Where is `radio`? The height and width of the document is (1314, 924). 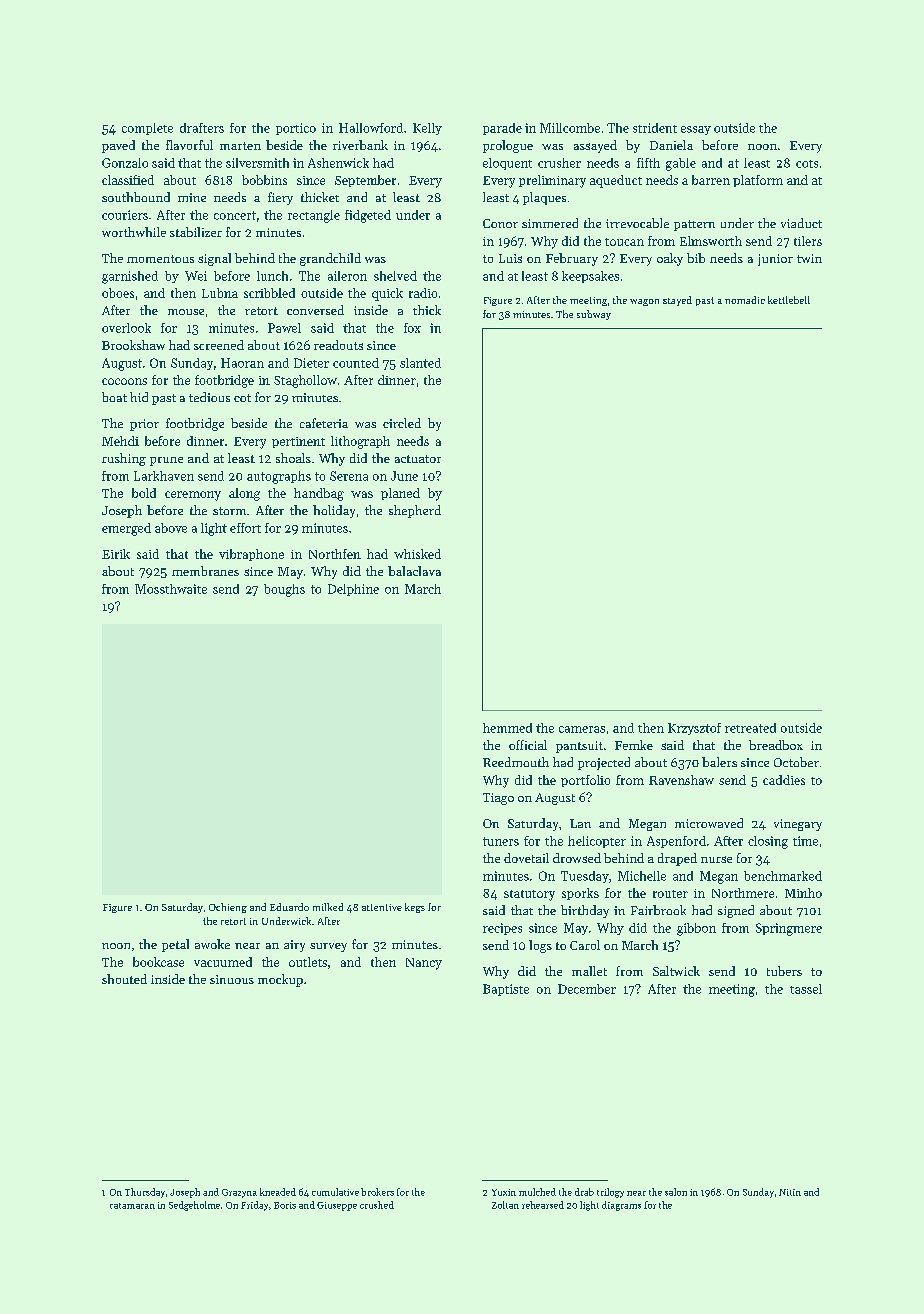
radio is located at coordinates (423, 293).
